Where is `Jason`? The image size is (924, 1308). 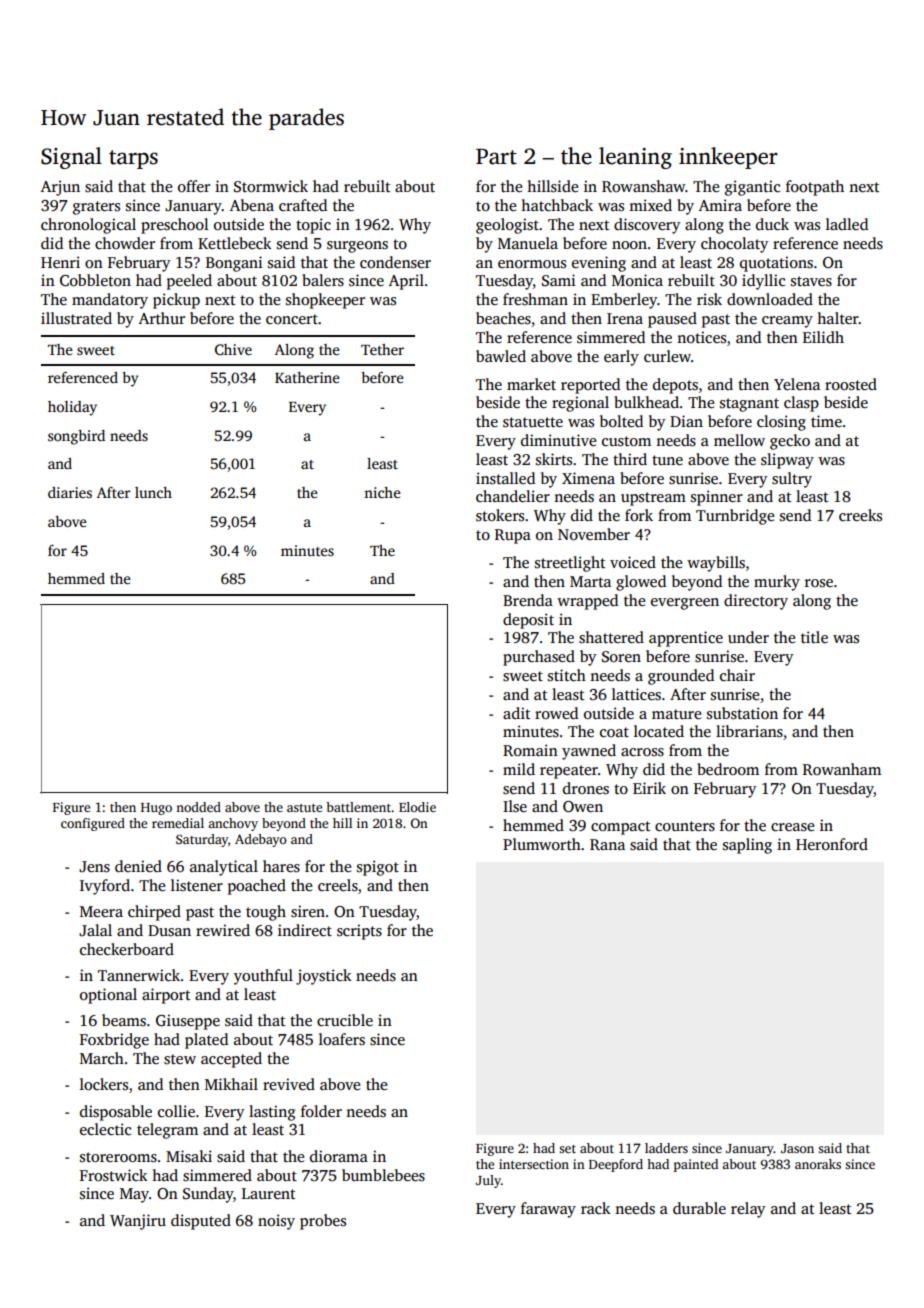 Jason is located at coordinates (797, 1148).
